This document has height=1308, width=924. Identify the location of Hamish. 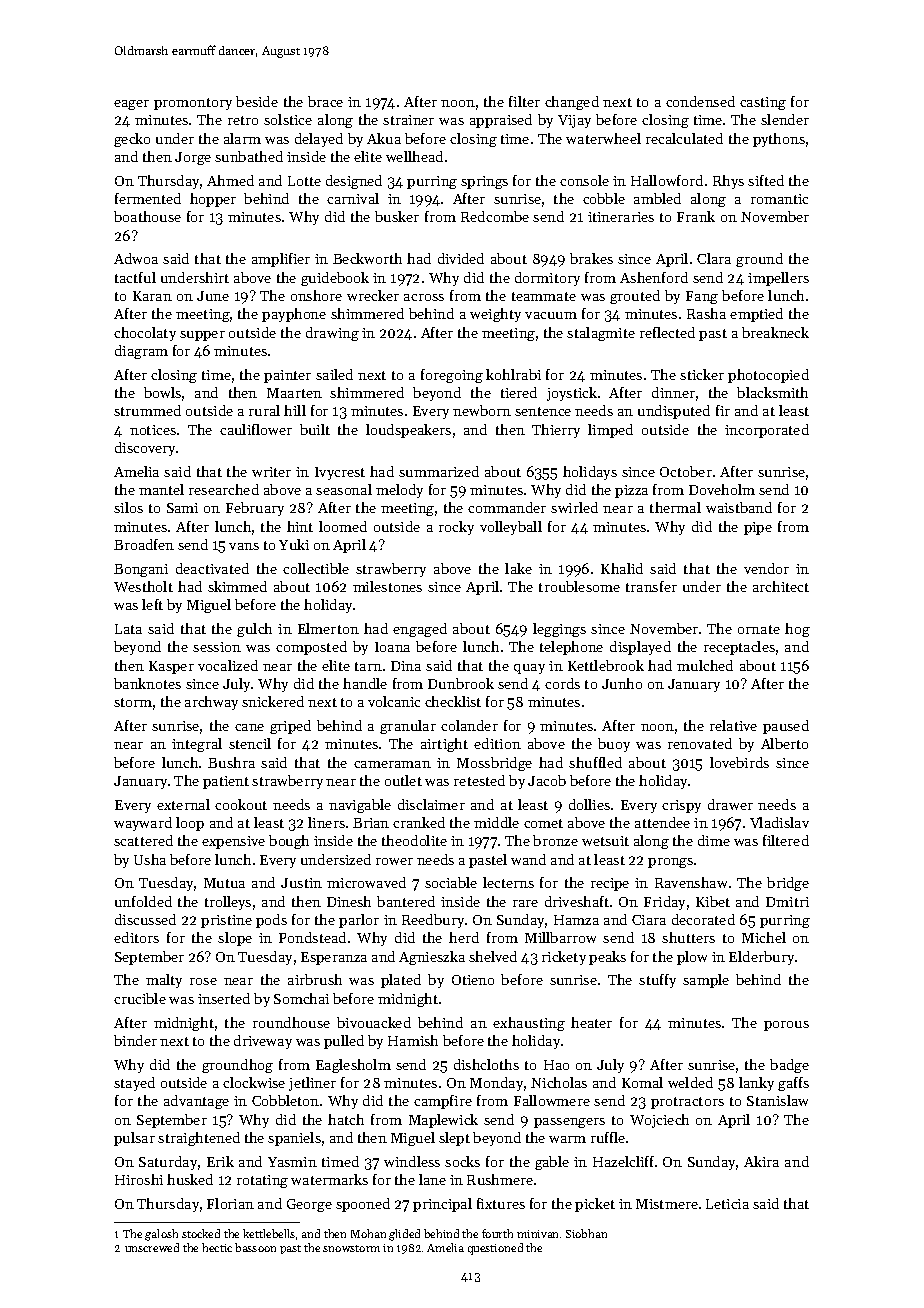
(413, 1040).
